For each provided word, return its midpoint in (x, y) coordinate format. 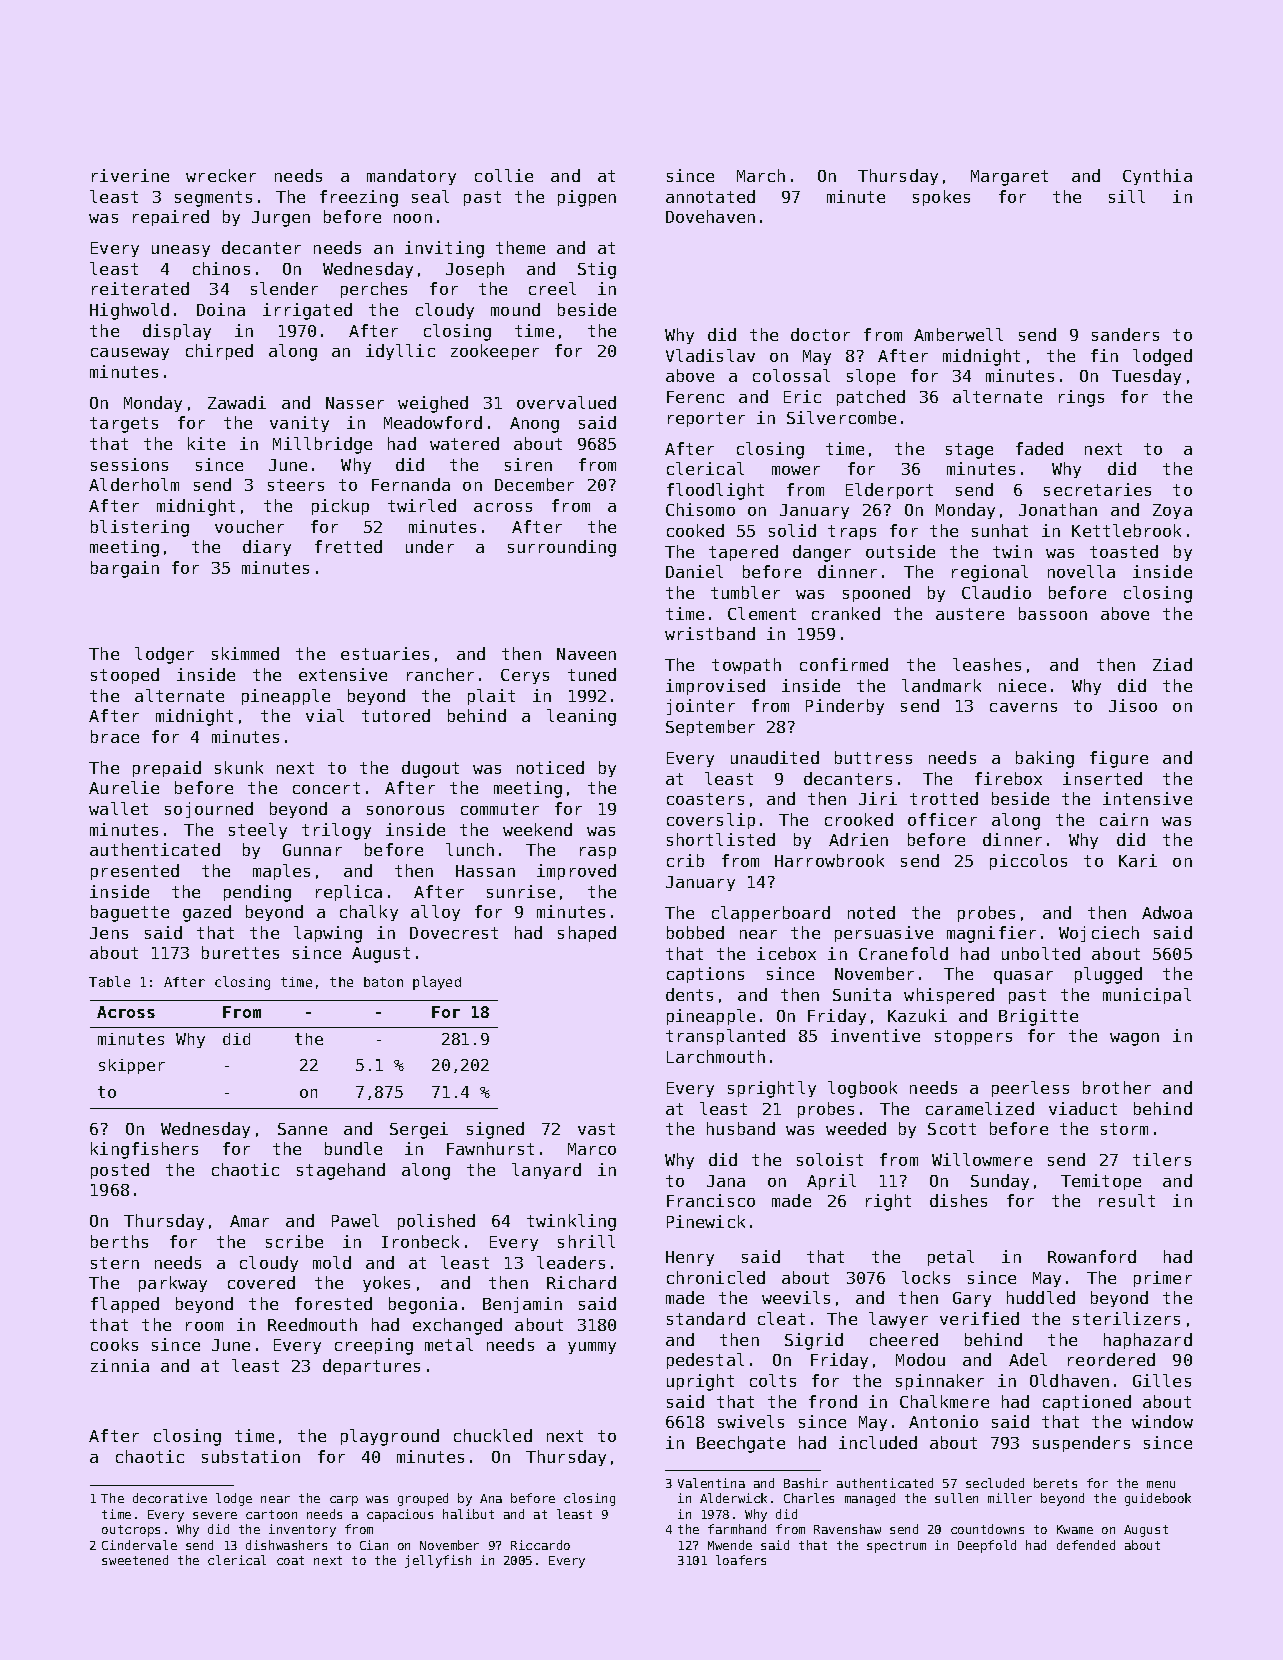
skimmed (245, 653)
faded (1039, 448)
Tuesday (1146, 377)
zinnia (120, 1365)
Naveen (586, 654)
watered (464, 443)
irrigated (307, 311)
